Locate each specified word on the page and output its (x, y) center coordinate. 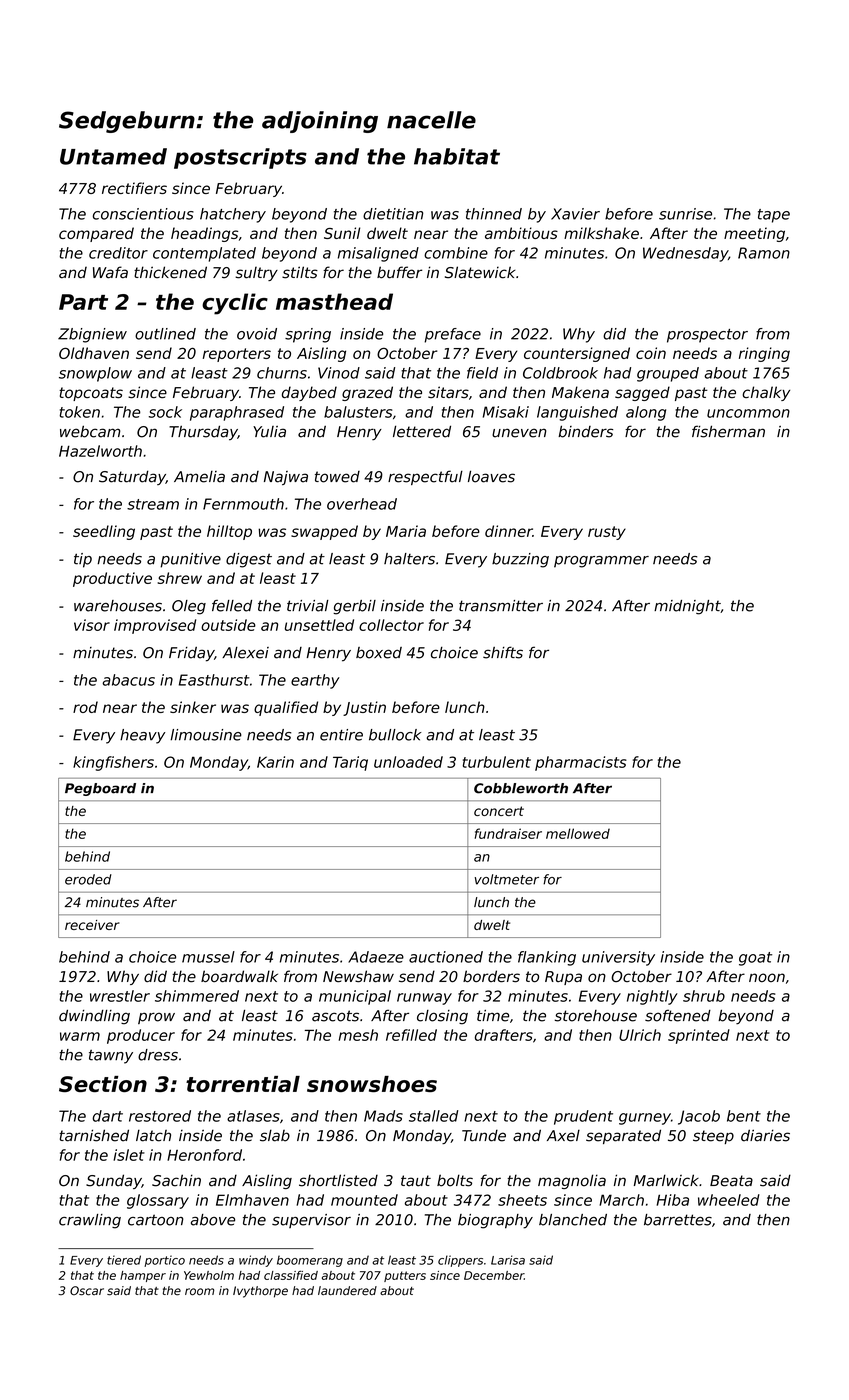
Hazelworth (100, 451)
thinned (494, 214)
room (199, 1292)
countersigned (577, 354)
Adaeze (376, 957)
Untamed (113, 156)
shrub (704, 996)
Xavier (575, 214)
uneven (519, 433)
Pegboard (100, 789)
